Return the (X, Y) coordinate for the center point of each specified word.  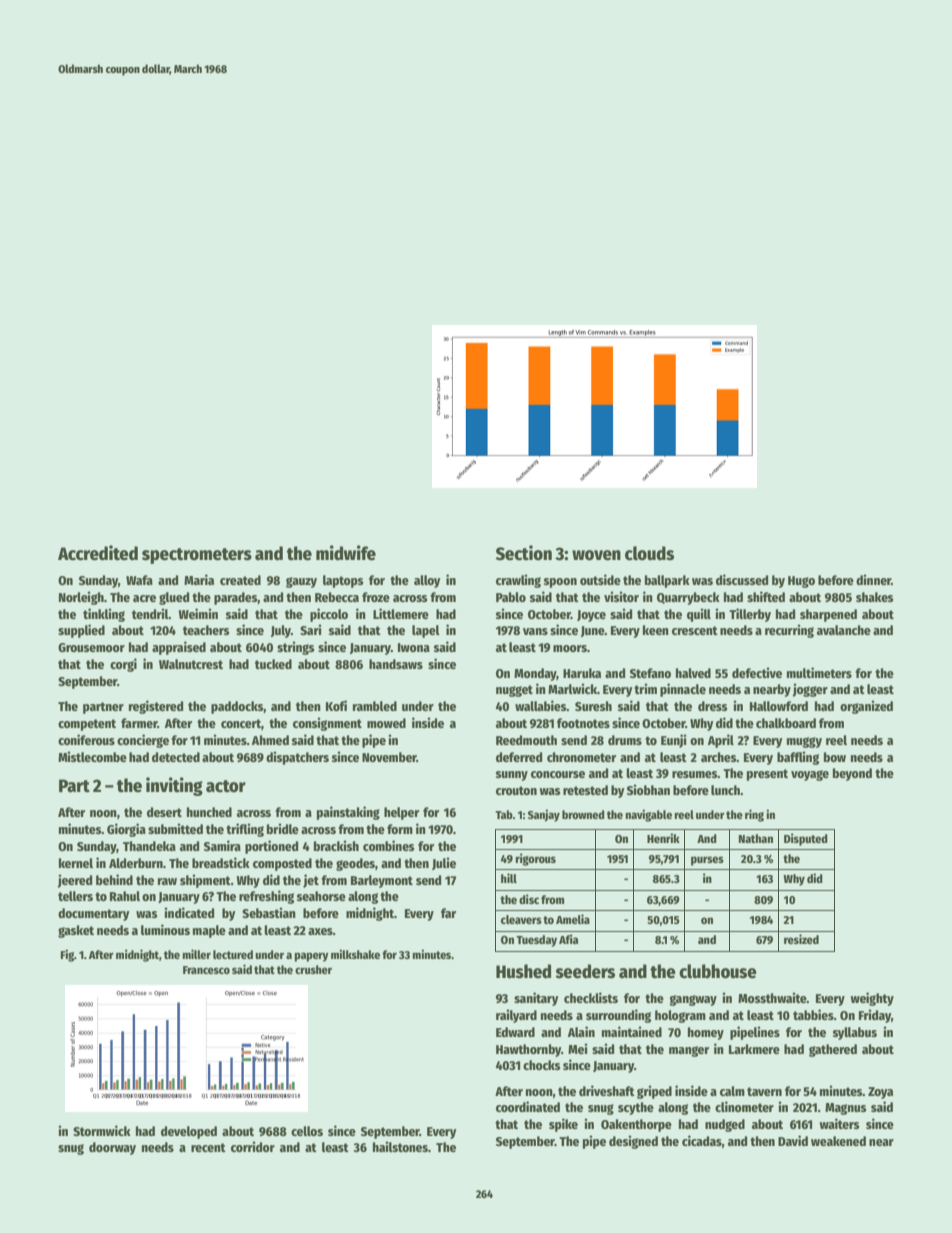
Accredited (98, 553)
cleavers (521, 919)
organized (866, 707)
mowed (386, 723)
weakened (838, 1141)
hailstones (400, 1146)
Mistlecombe (92, 756)
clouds (649, 553)
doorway (112, 1148)
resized (801, 939)
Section (524, 553)
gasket (76, 931)
